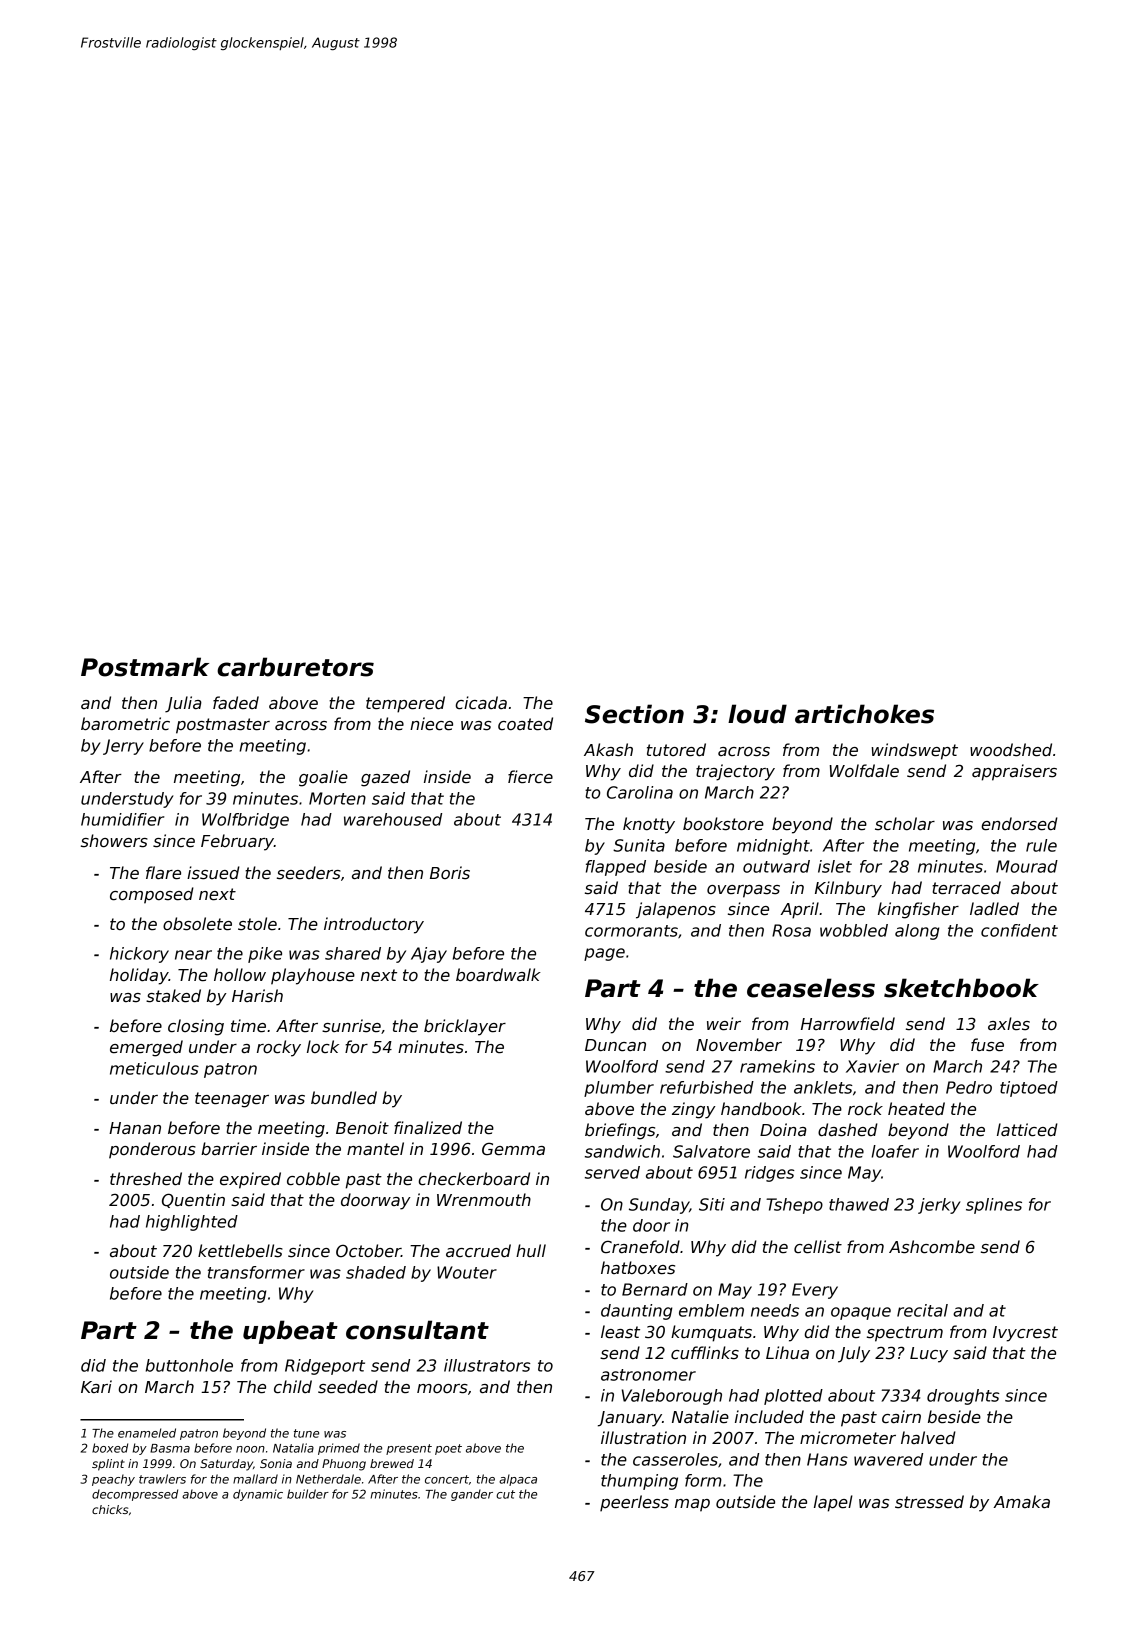 Image resolution: width=1138 pixels, height=1648 pixels. Describe the element at coordinates (711, 1310) in the image. I see `emblem` at that location.
